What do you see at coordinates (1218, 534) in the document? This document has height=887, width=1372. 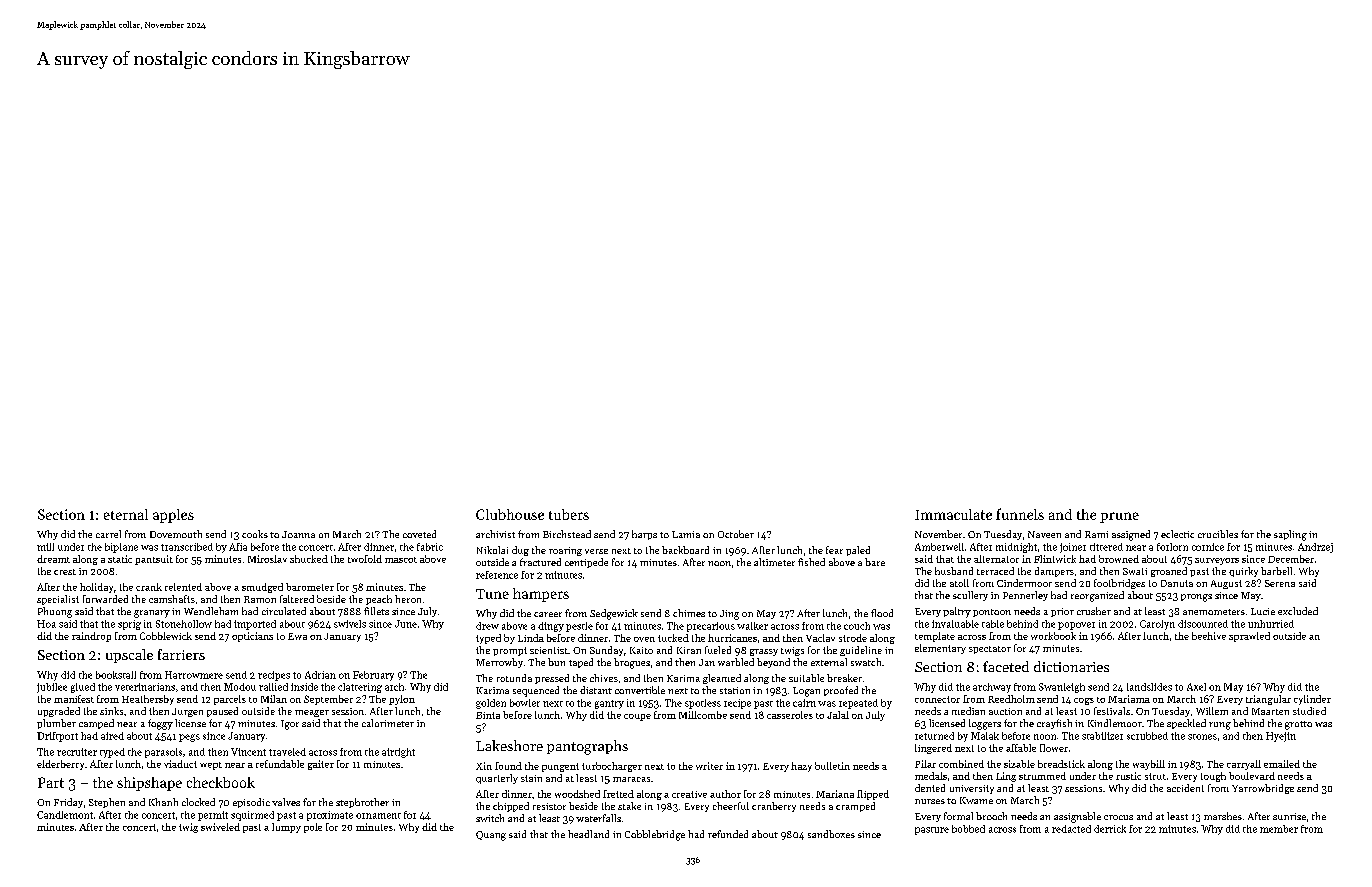 I see `crucibles` at bounding box center [1218, 534].
